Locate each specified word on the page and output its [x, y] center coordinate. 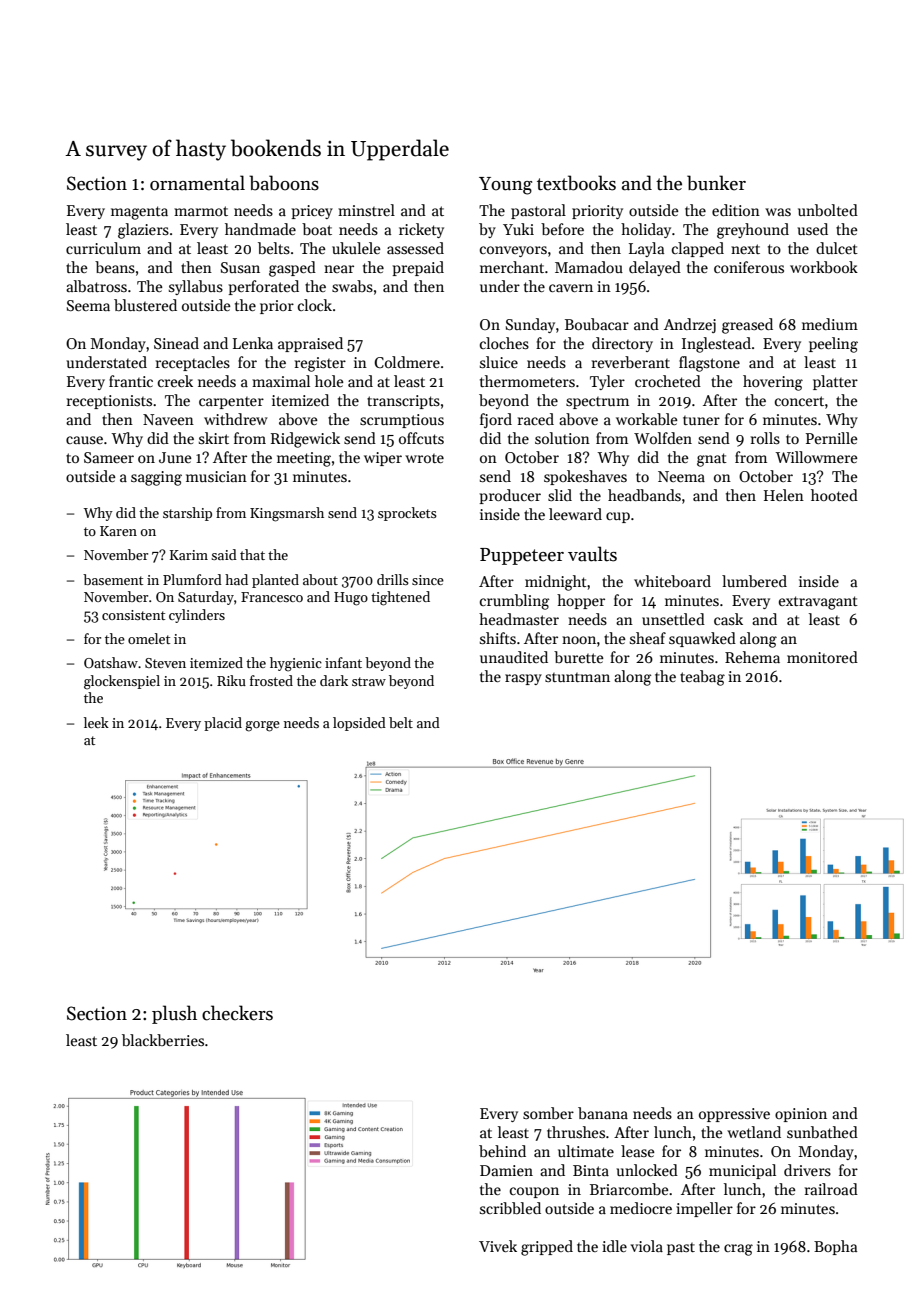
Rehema [752, 657]
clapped [698, 249]
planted [275, 581]
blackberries [163, 1040]
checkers [237, 1013]
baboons [284, 183]
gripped [547, 1248]
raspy [523, 679]
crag [738, 1250]
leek [96, 722]
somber [548, 1113]
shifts [498, 638]
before [562, 229]
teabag [702, 678]
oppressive [734, 1115]
